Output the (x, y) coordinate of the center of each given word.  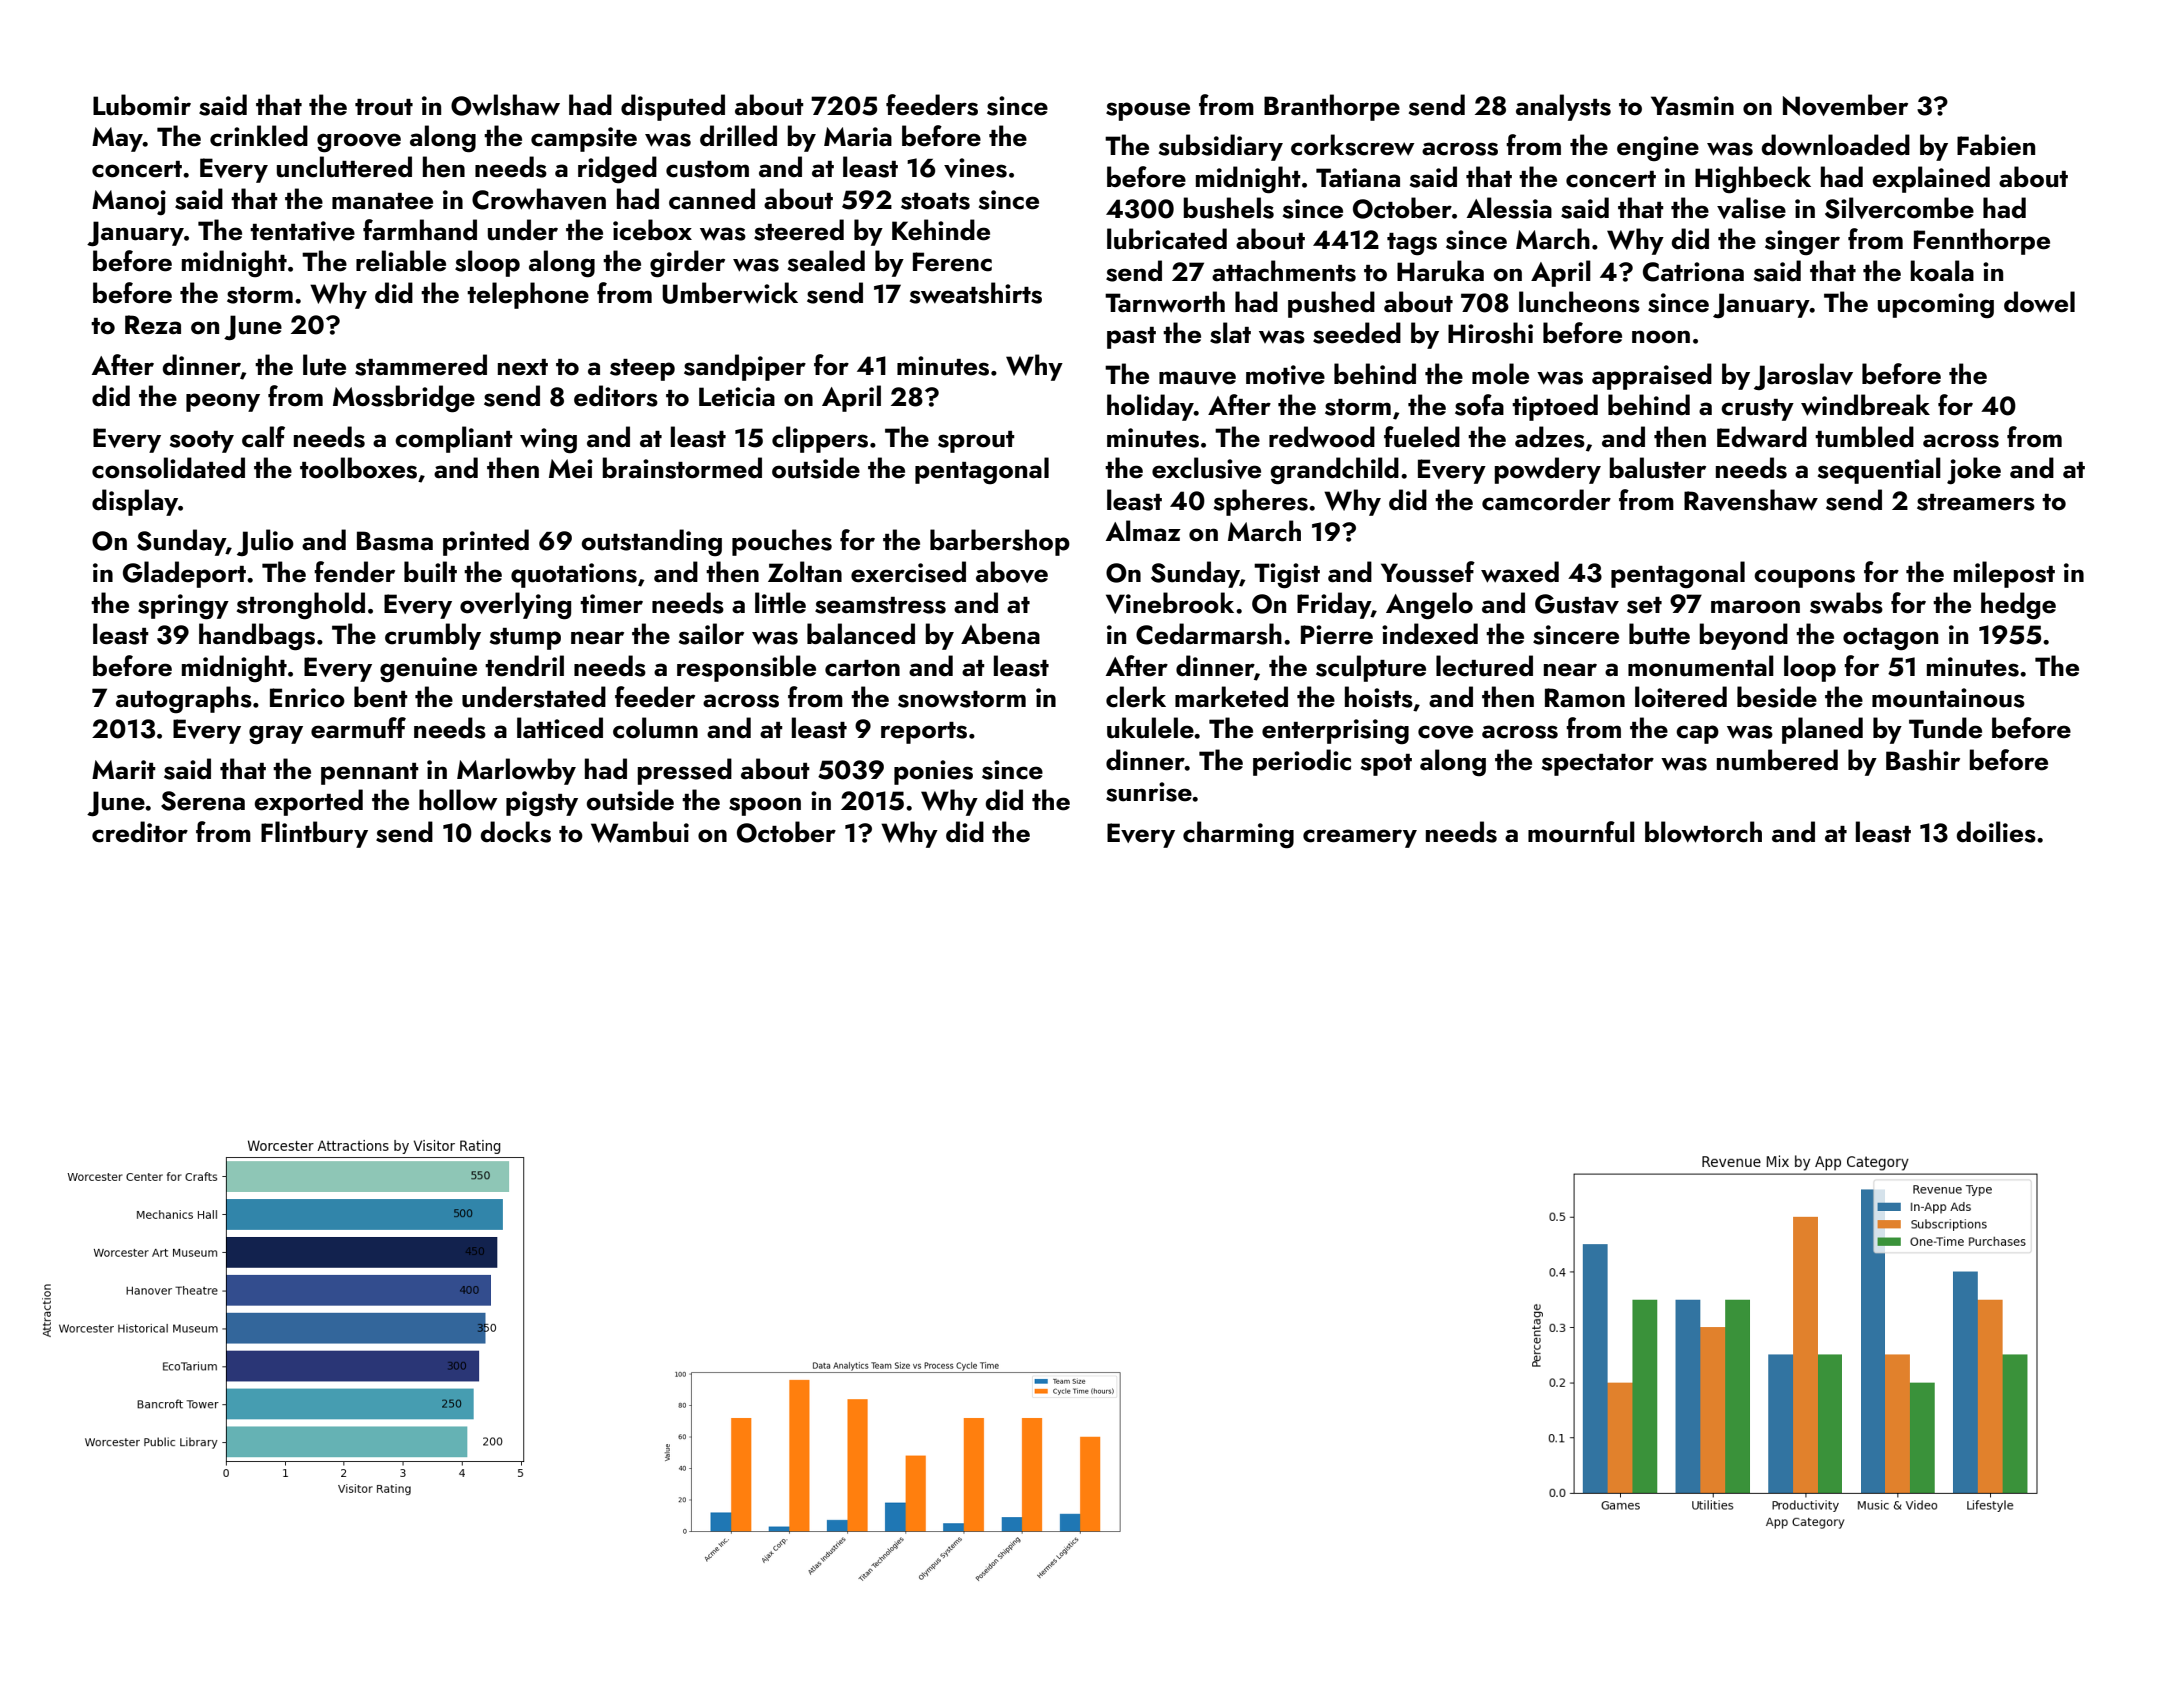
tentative (302, 231)
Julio (265, 542)
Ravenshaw (1751, 500)
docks (516, 832)
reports (924, 733)
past (1131, 338)
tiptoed (1555, 407)
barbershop (1000, 542)
